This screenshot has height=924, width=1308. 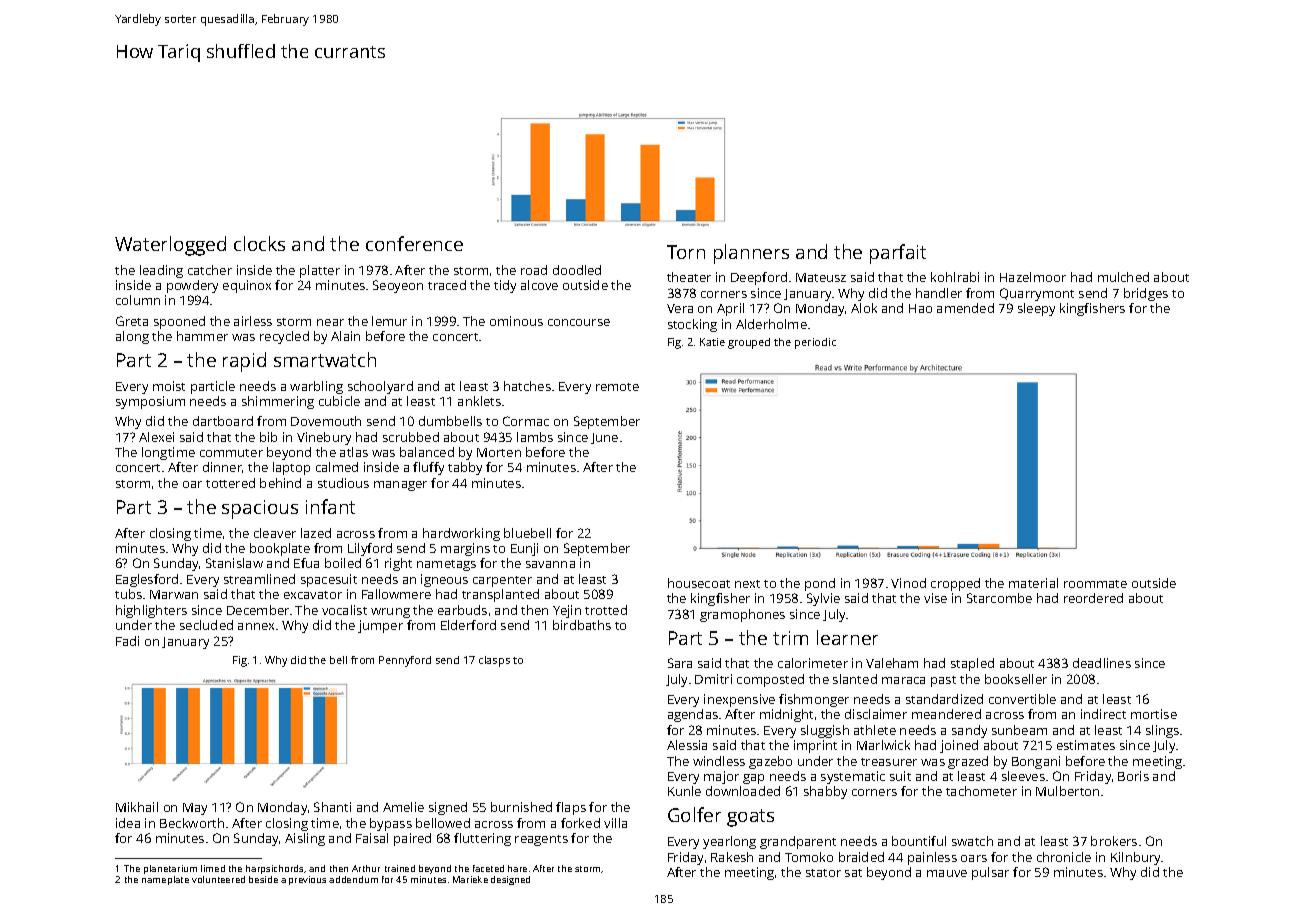 What do you see at coordinates (259, 243) in the screenshot?
I see `clocks` at bounding box center [259, 243].
